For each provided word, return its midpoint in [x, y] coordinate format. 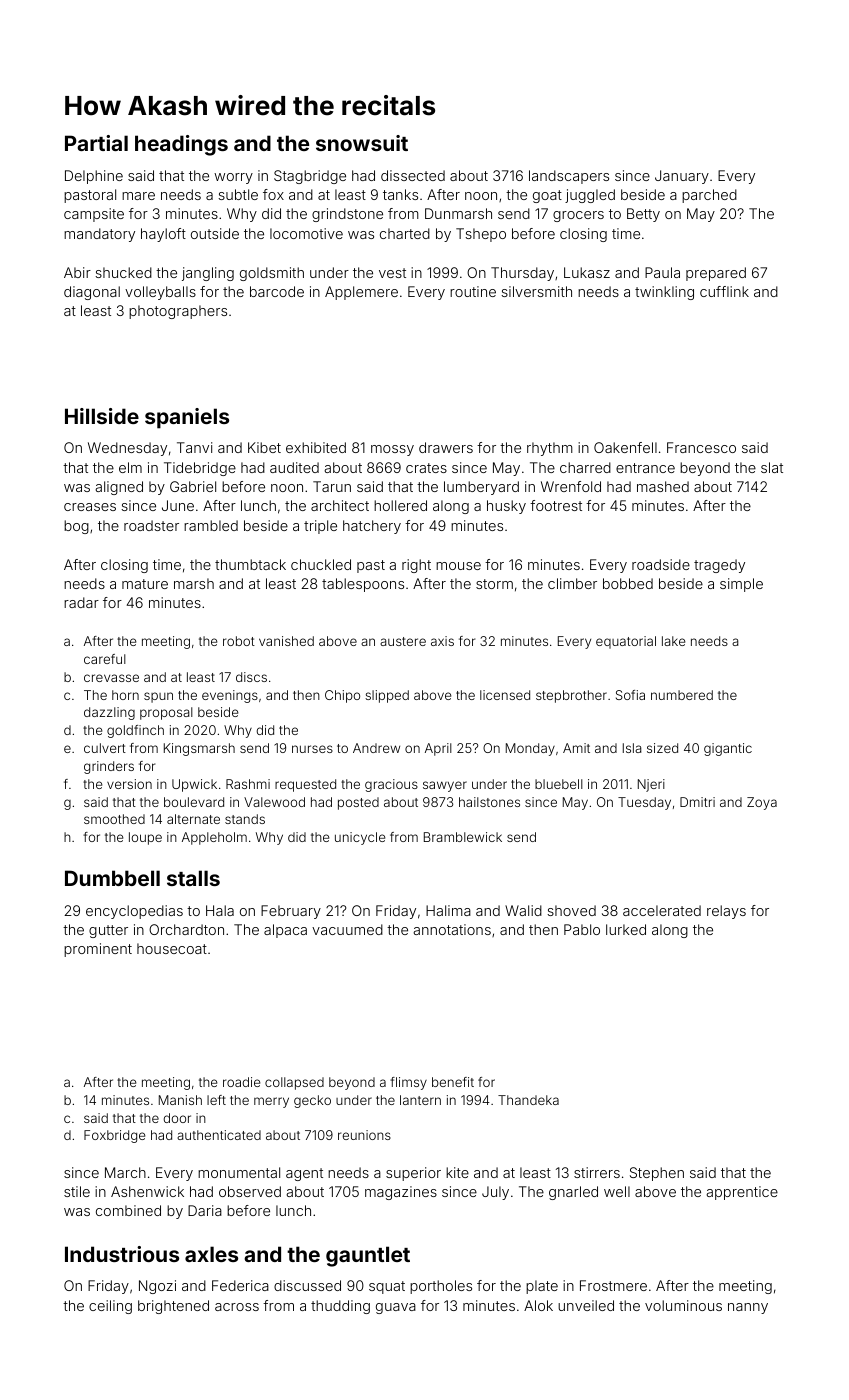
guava [396, 1308]
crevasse [111, 678]
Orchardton [186, 929]
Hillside [102, 416]
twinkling [664, 293]
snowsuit [362, 143]
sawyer [445, 786]
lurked [626, 929]
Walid [523, 910]
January [682, 177]
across [237, 1307]
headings [181, 145]
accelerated [662, 910]
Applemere [361, 293]
